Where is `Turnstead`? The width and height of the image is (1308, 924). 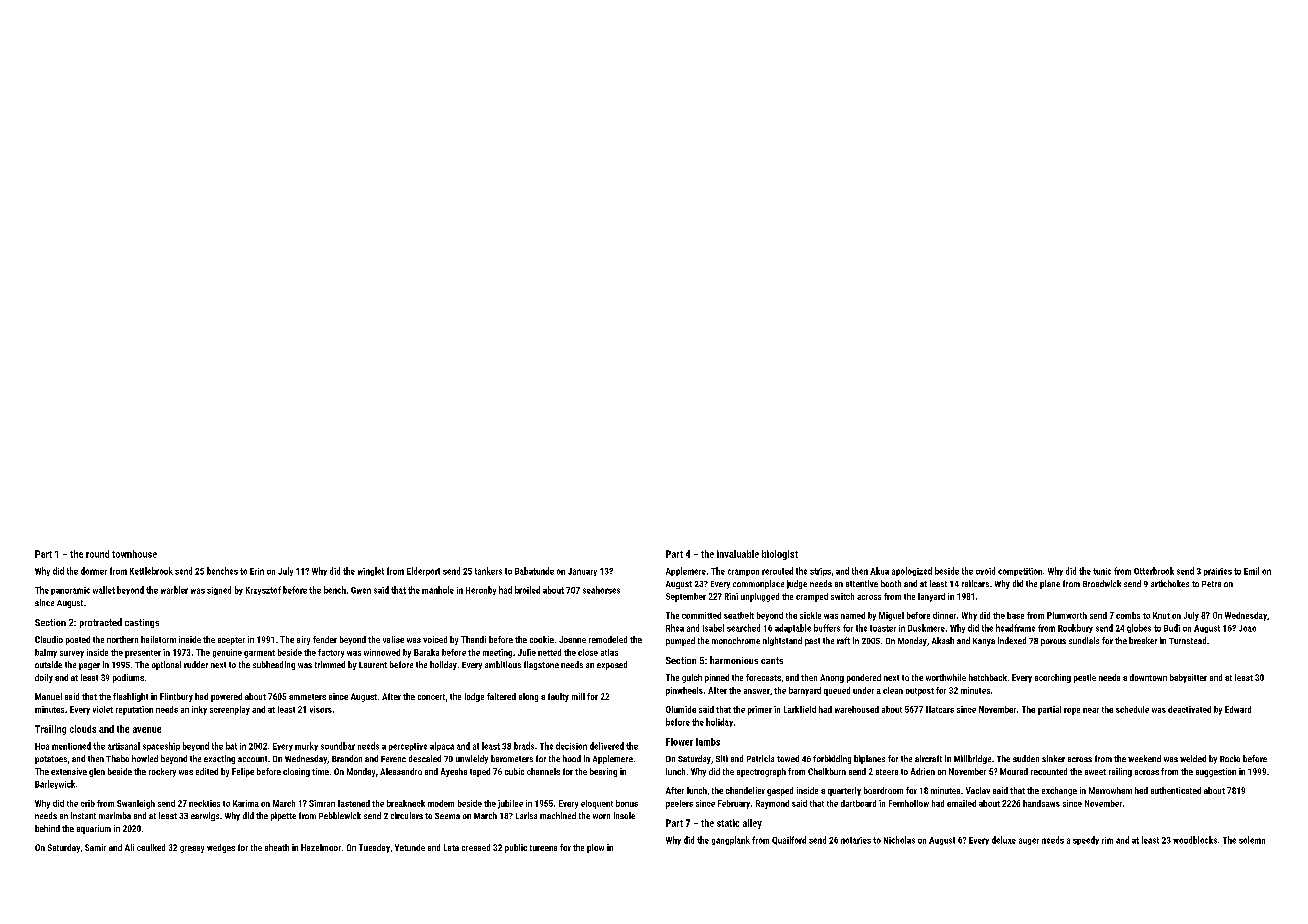 Turnstead is located at coordinates (1187, 640).
